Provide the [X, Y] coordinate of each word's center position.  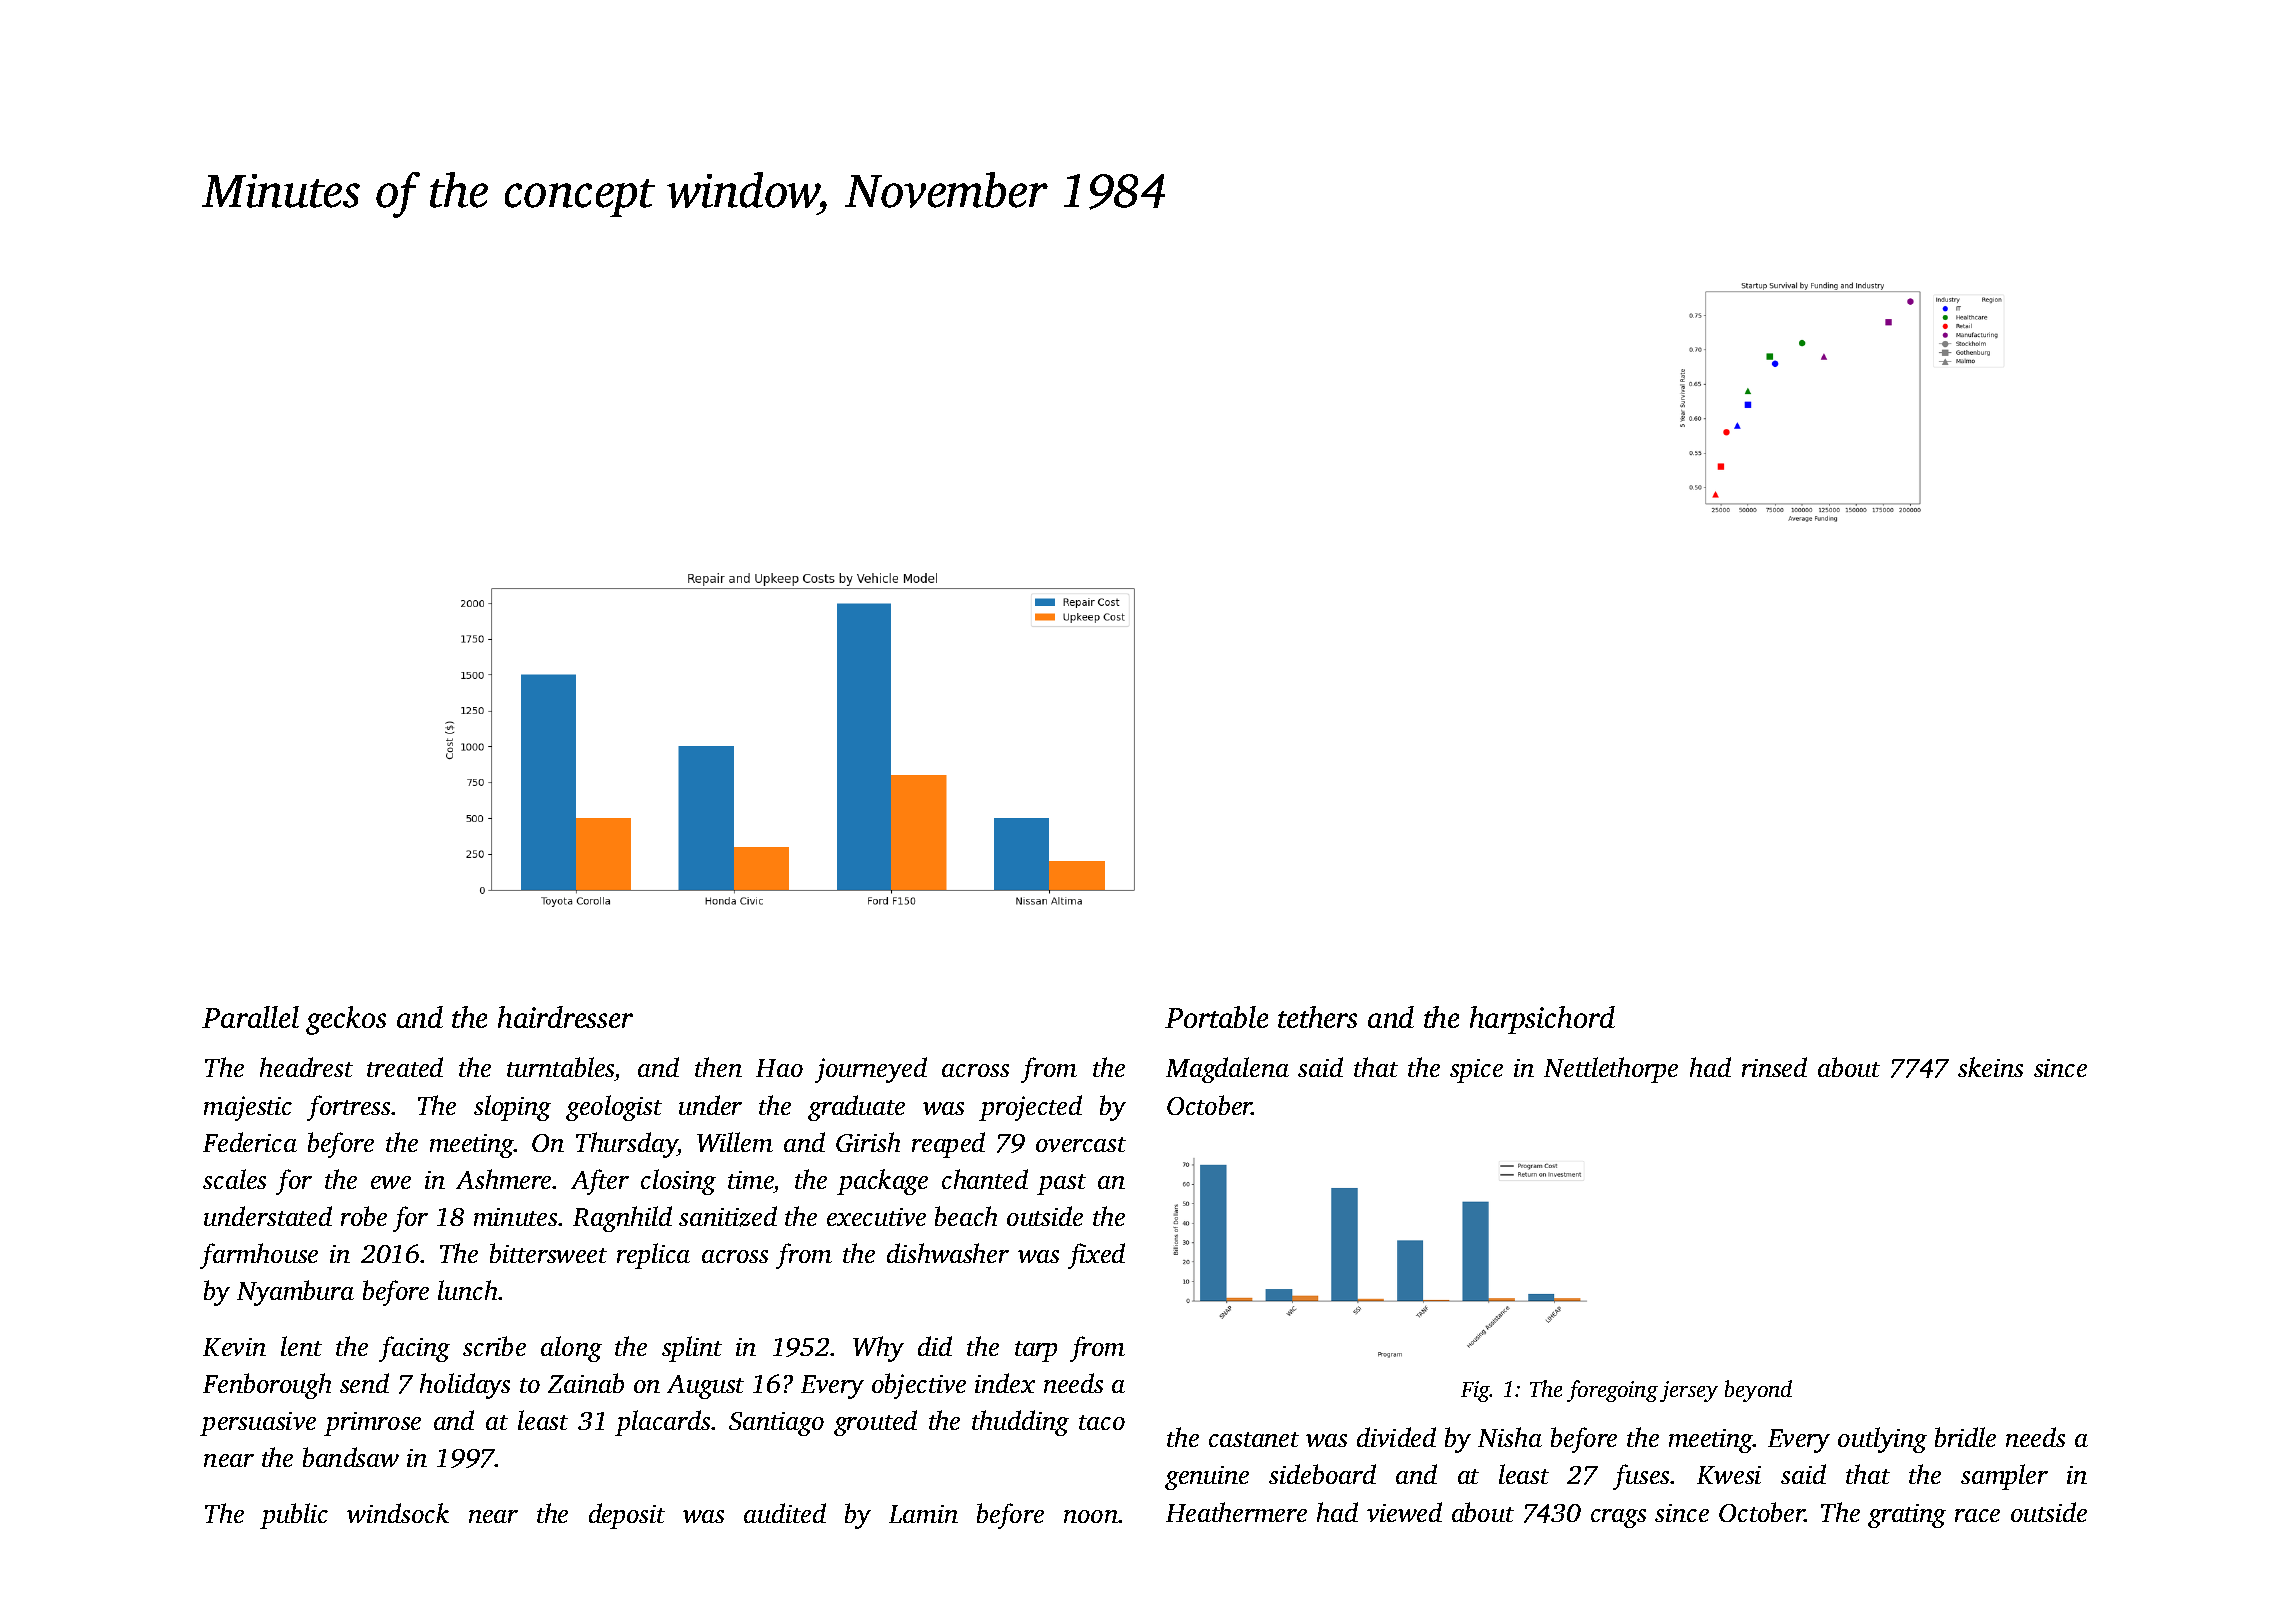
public [294, 1516]
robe [364, 1216]
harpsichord [1542, 1020]
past [1061, 1184]
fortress [348, 1108]
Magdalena [1227, 1070]
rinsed [1774, 1067]
